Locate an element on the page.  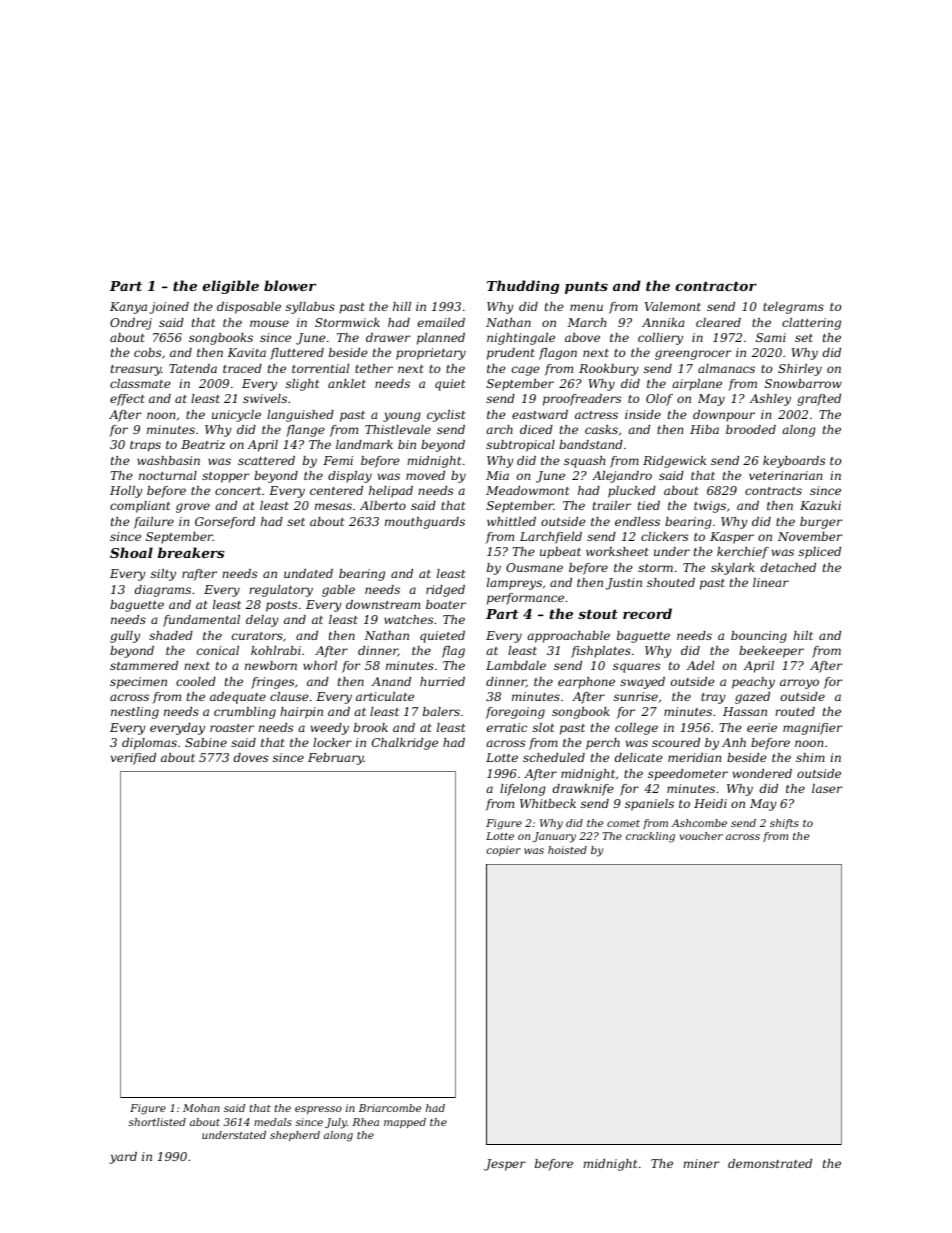
Kazuki is located at coordinates (820, 505).
